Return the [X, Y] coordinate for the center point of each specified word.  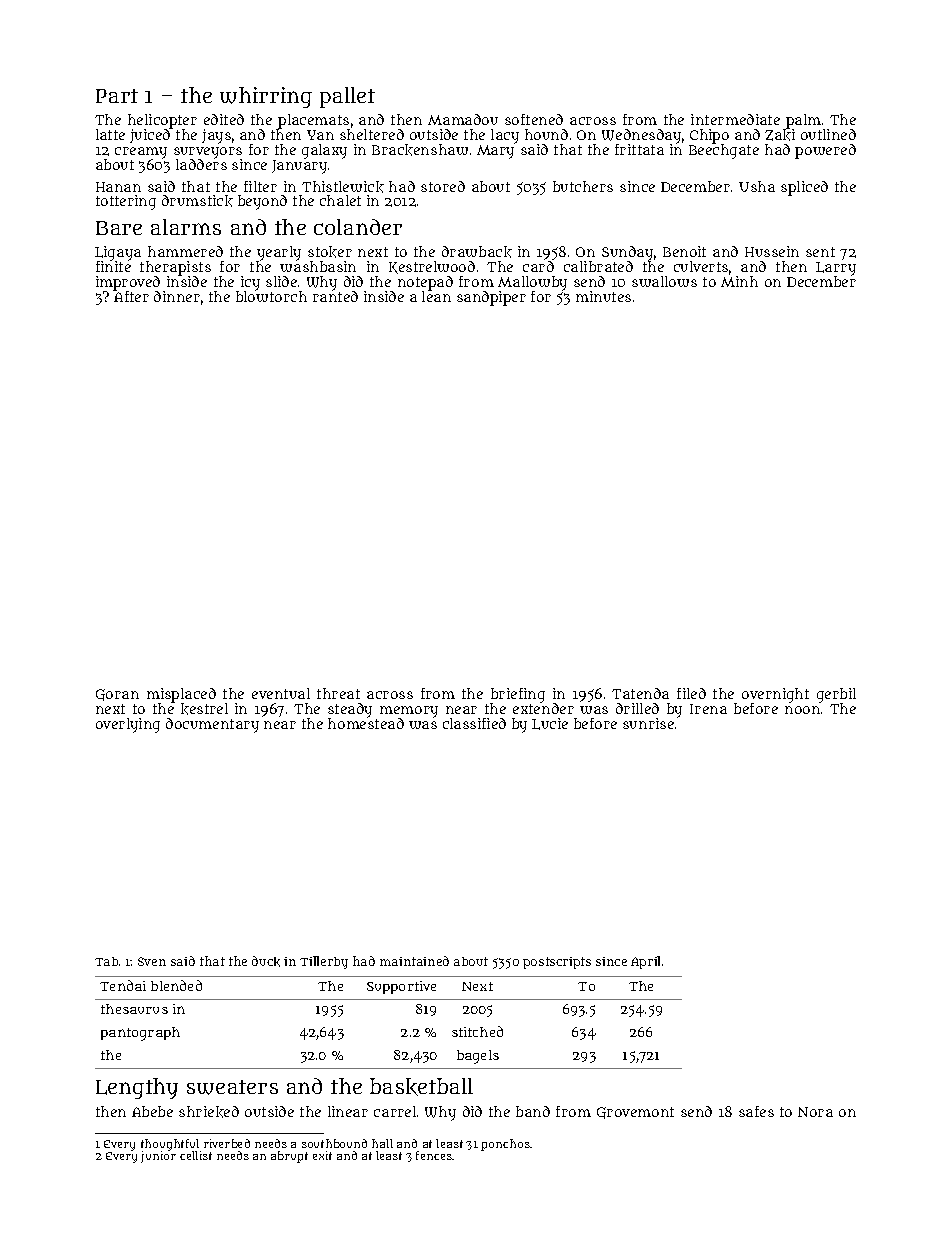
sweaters [232, 1087]
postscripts [557, 963]
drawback [477, 252]
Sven [152, 961]
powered [825, 151]
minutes [603, 296]
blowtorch [271, 296]
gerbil [836, 696]
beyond [262, 202]
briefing [517, 696]
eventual [281, 693]
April [645, 962]
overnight [775, 695]
